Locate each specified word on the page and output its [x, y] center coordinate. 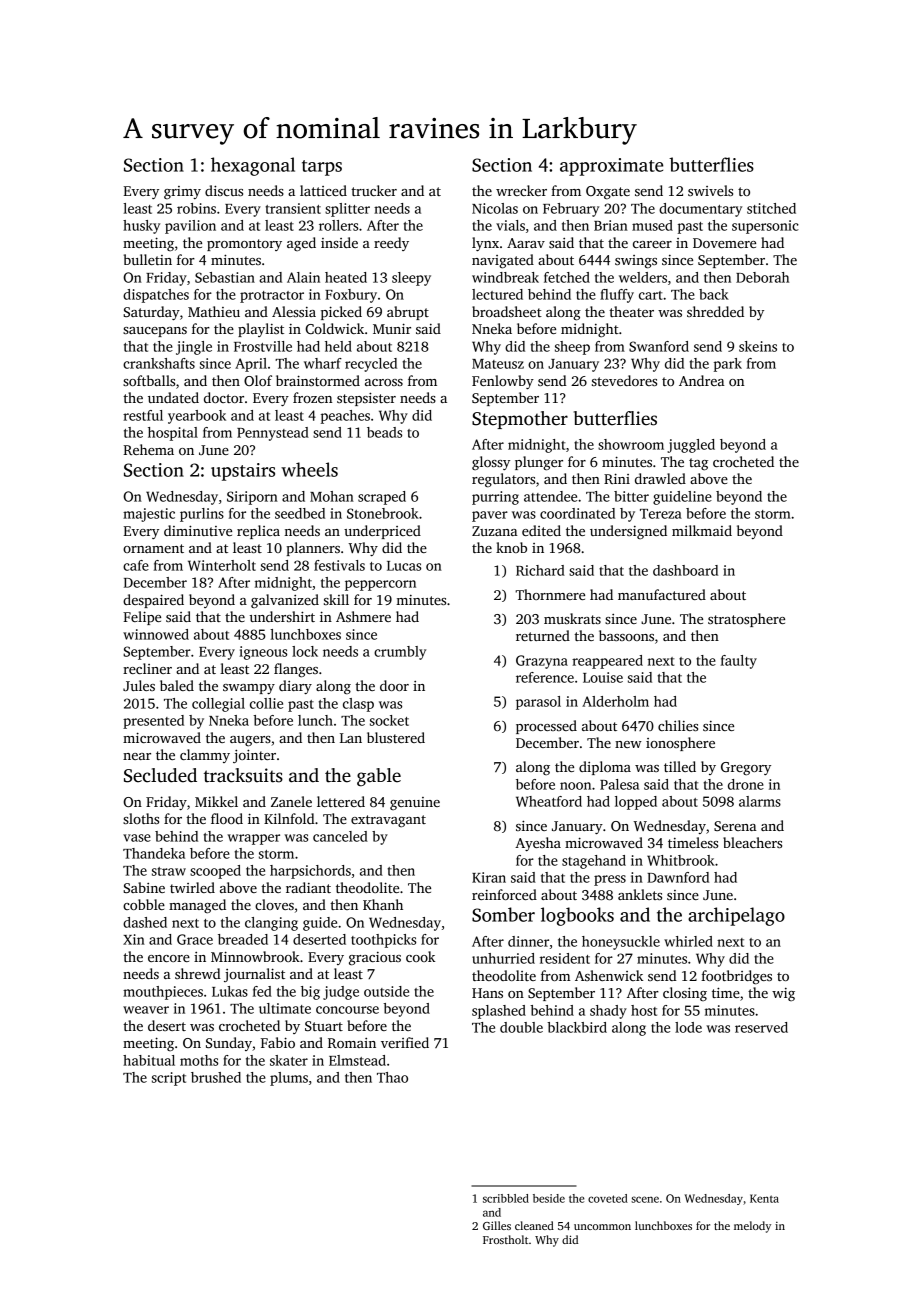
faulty [739, 662]
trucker [374, 190]
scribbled [506, 1198]
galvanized [285, 601]
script [169, 1079]
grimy [182, 192]
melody [752, 1227]
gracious [375, 959]
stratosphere [746, 620]
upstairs [243, 472]
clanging [271, 924]
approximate [611, 167]
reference [545, 677]
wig [783, 994]
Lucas [404, 566]
